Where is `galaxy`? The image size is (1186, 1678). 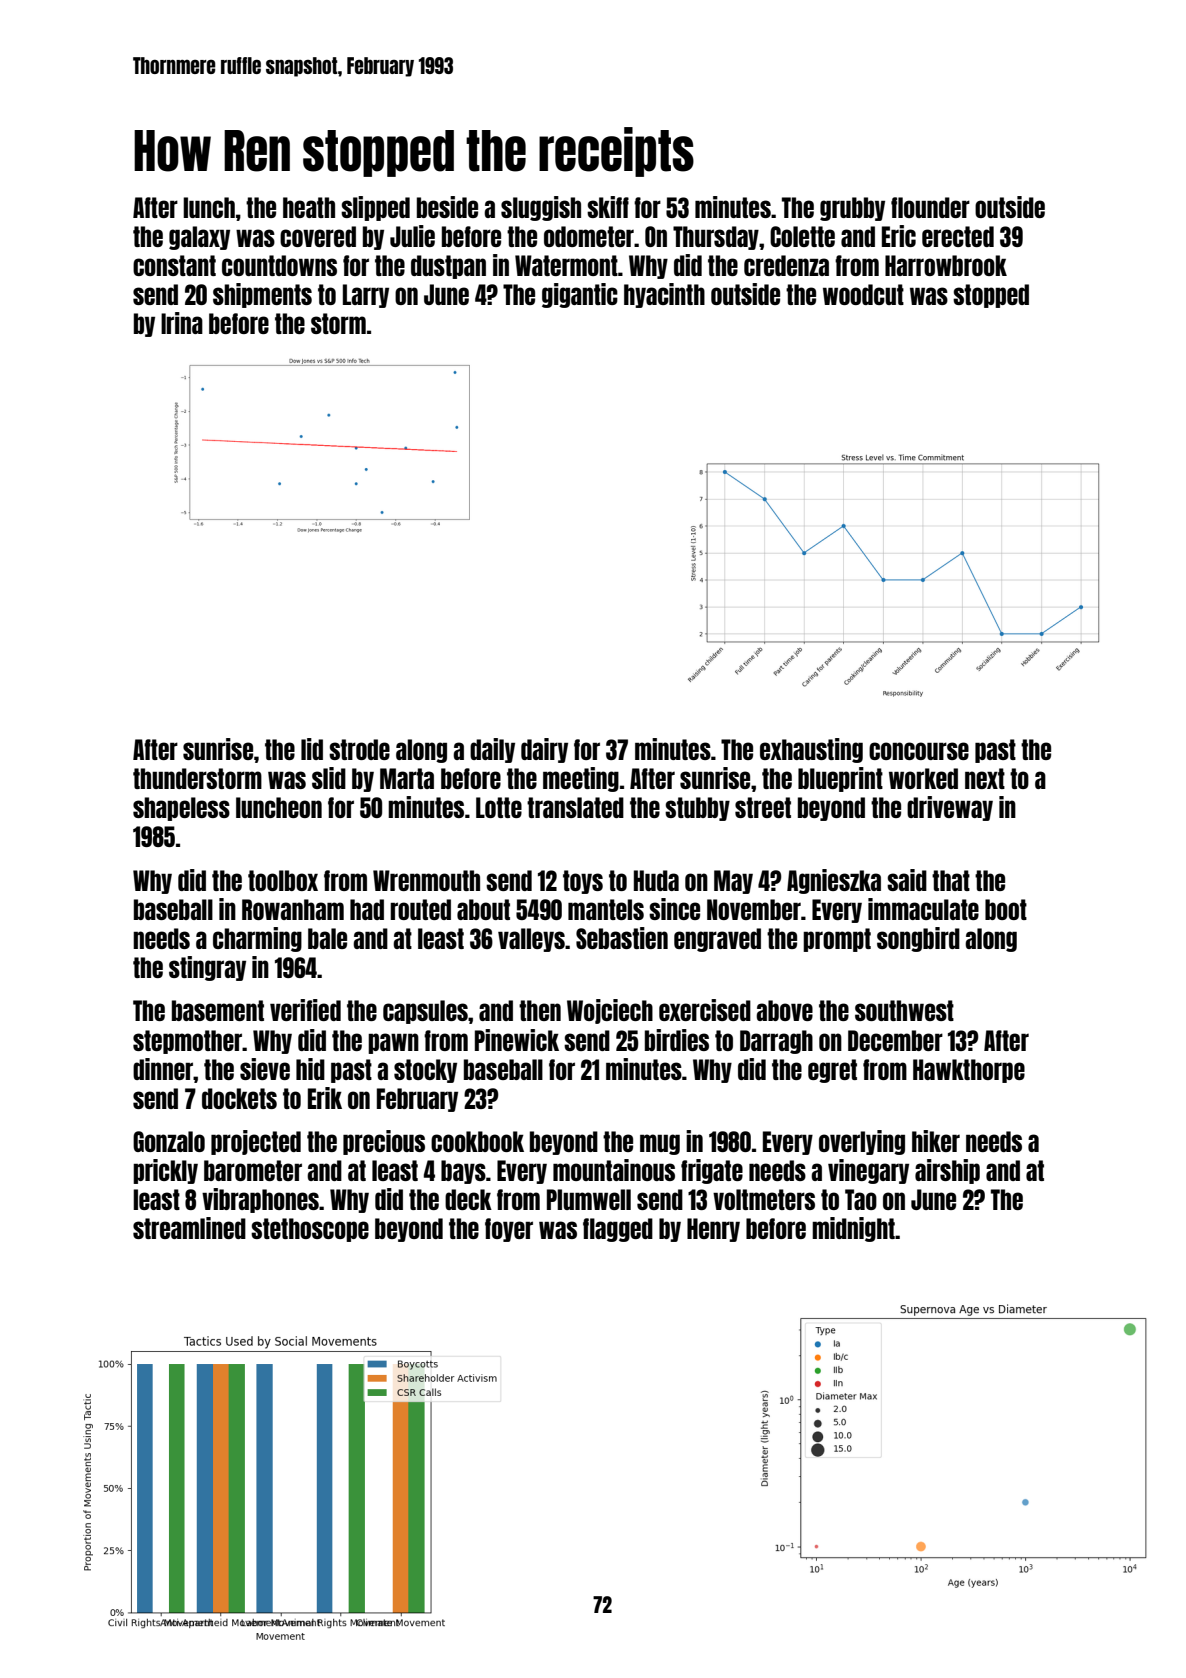
galaxy is located at coordinates (199, 238).
